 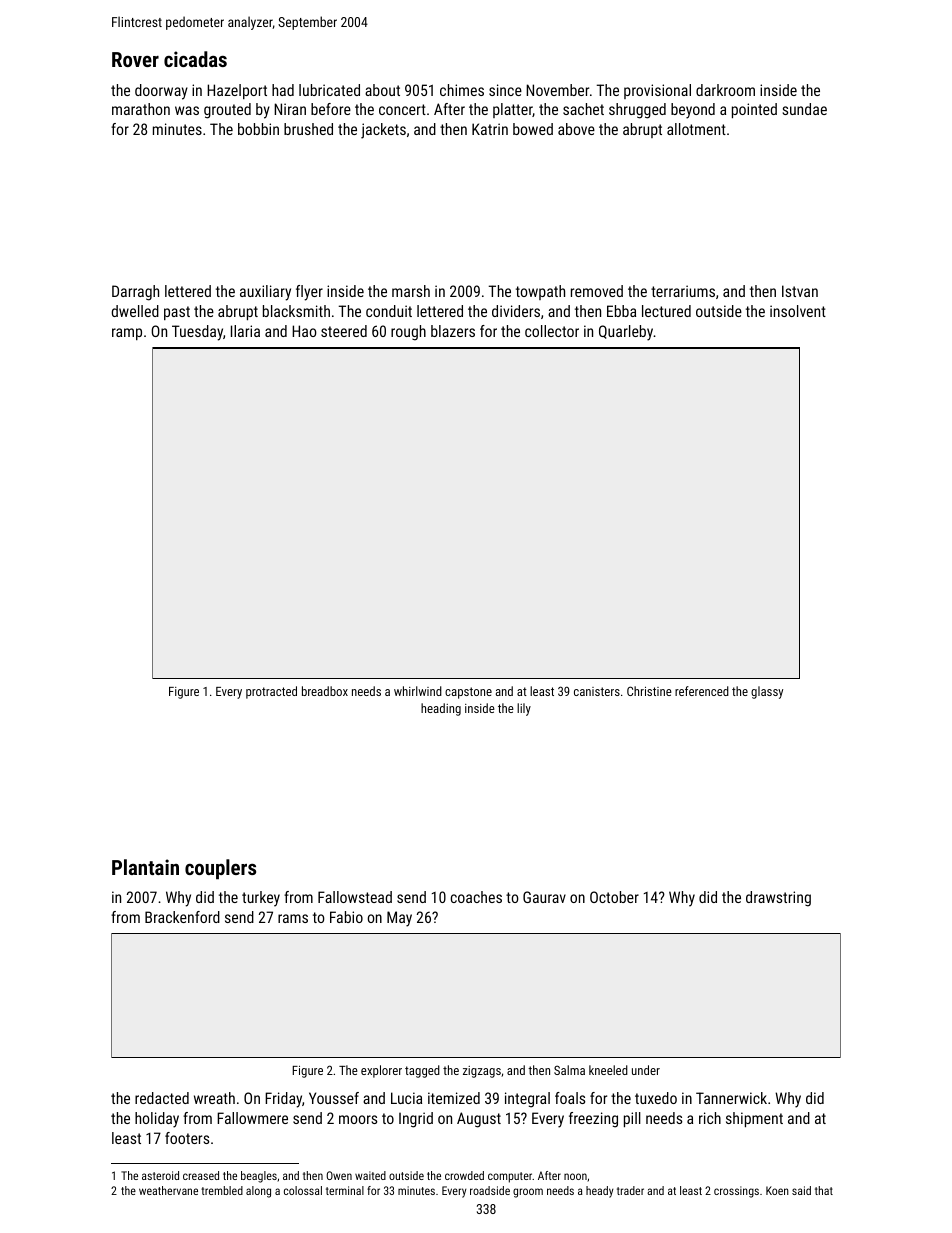 I want to click on steered, so click(x=344, y=331).
